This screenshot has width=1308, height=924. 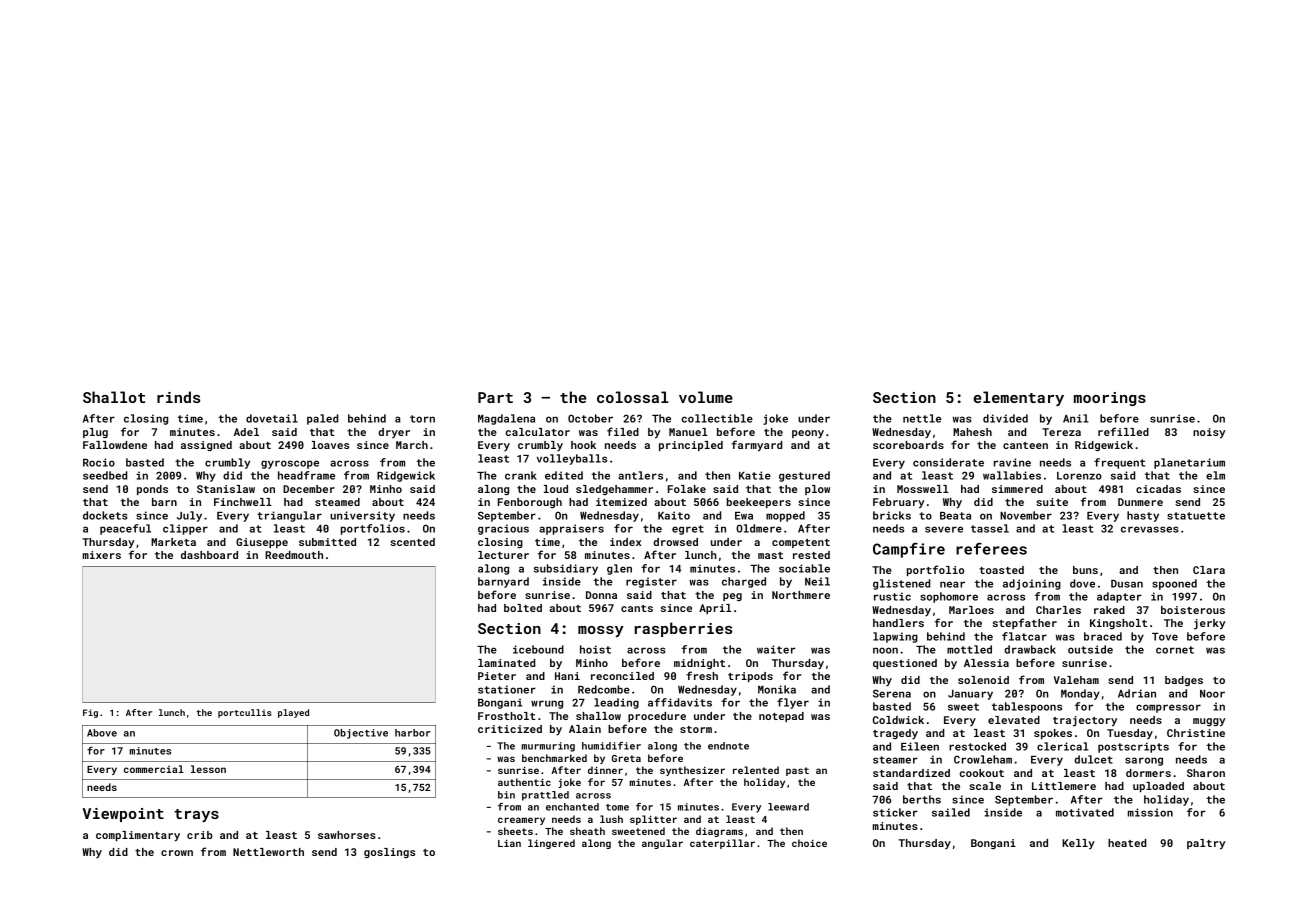 I want to click on July, so click(x=189, y=516).
